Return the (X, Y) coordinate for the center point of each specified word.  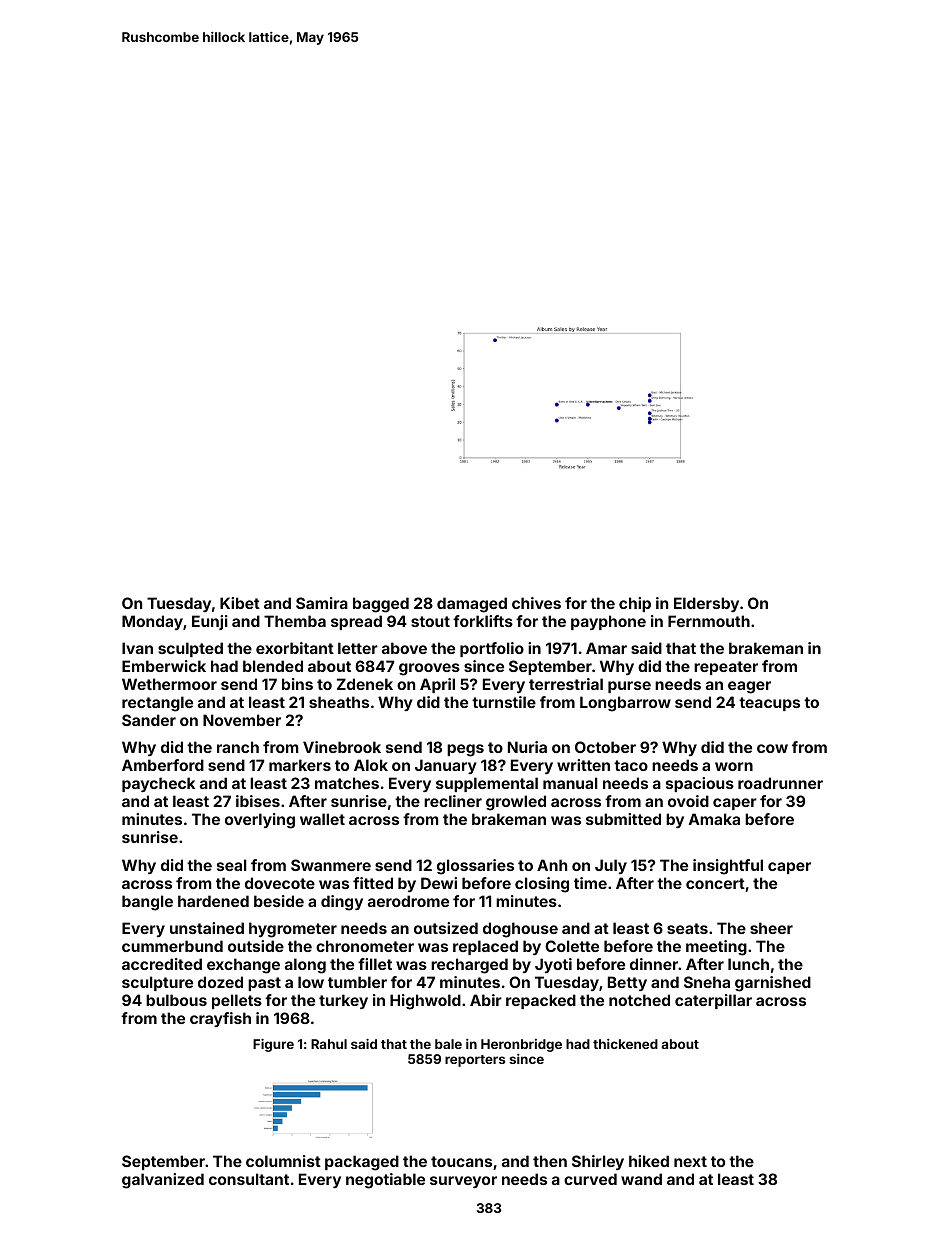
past (264, 984)
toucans (461, 1161)
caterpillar (713, 1001)
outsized (446, 928)
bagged (381, 605)
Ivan (137, 648)
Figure (273, 1045)
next (690, 1161)
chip (635, 604)
